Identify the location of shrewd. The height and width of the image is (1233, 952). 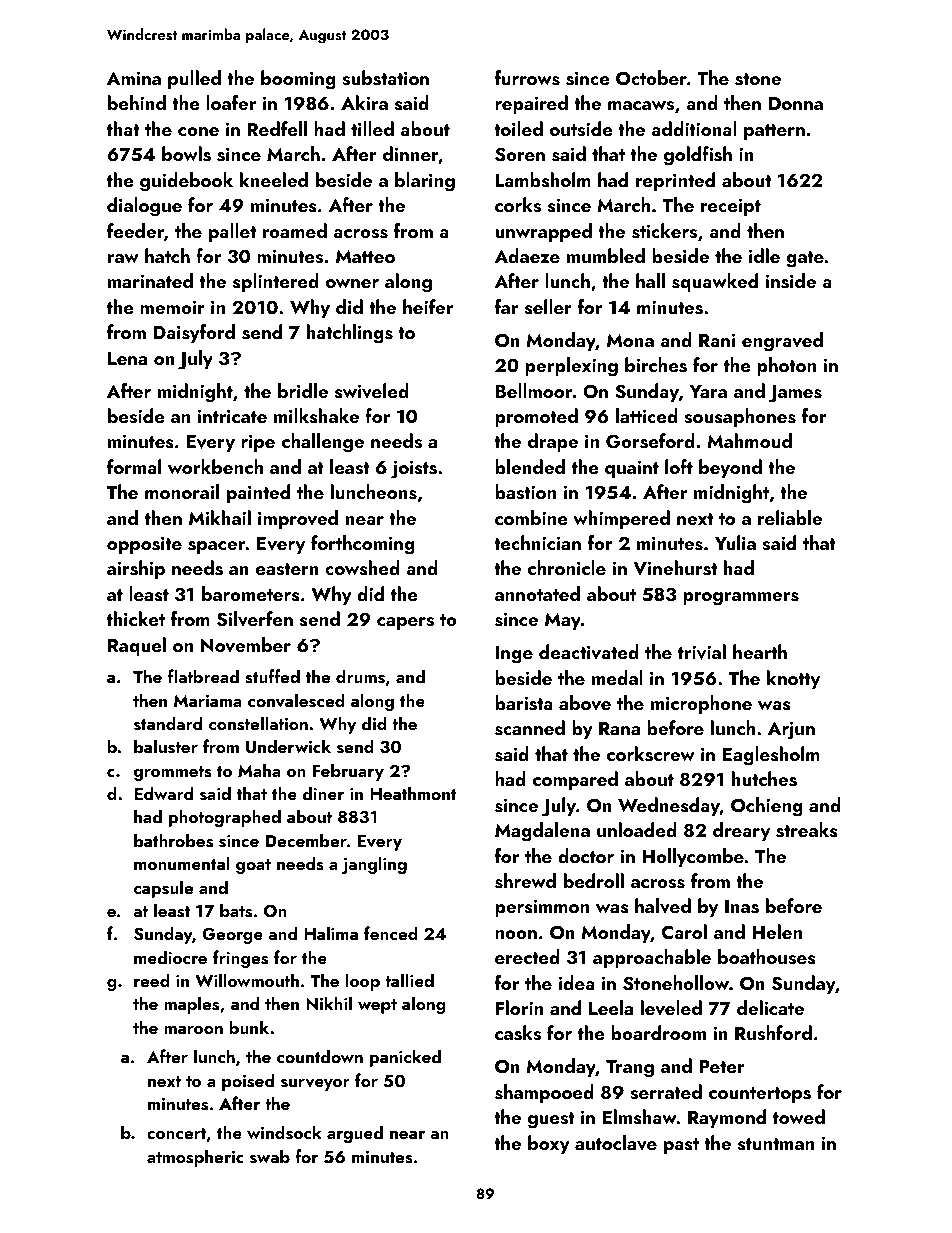
(525, 881).
